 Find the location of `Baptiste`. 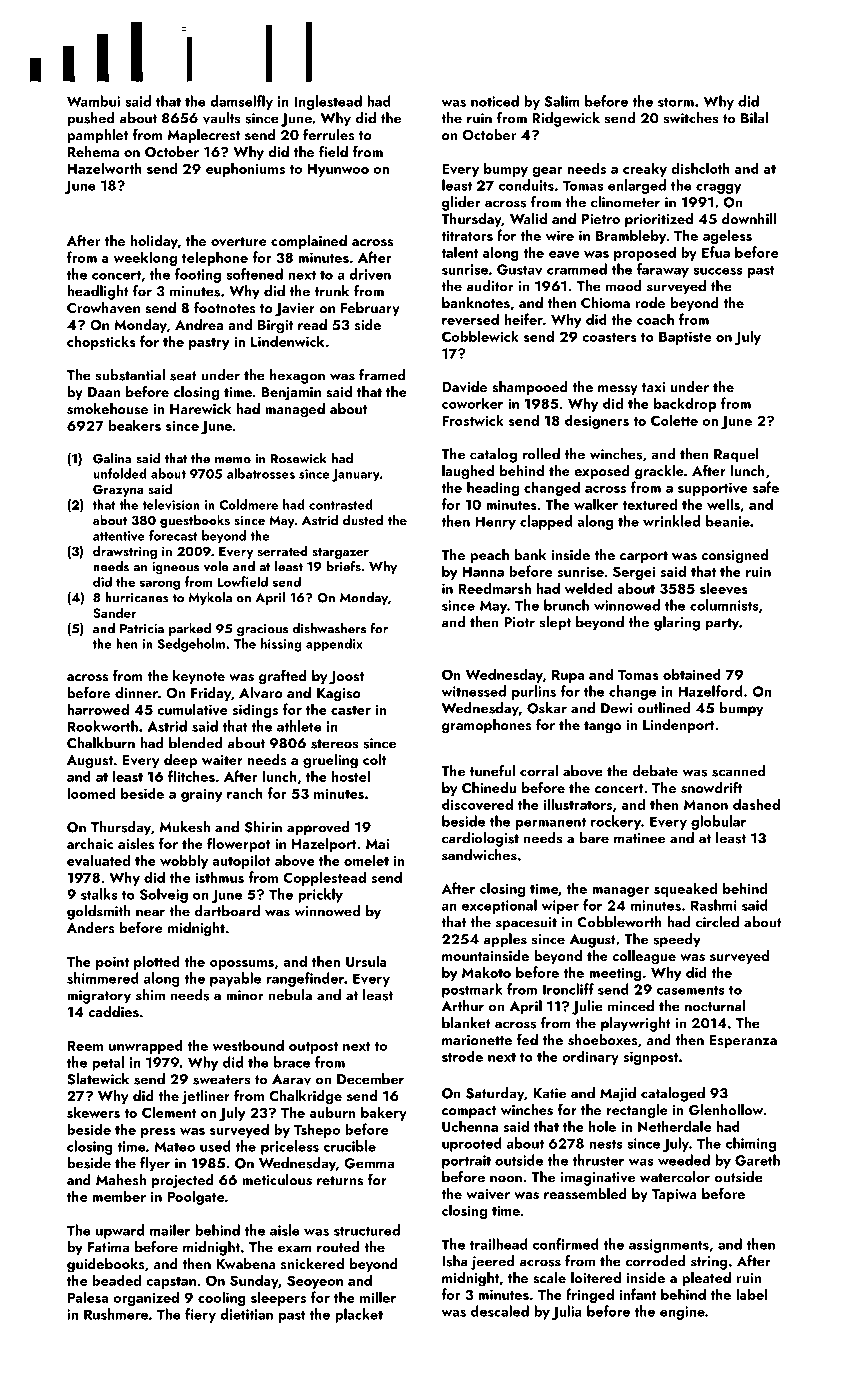

Baptiste is located at coordinates (685, 338).
